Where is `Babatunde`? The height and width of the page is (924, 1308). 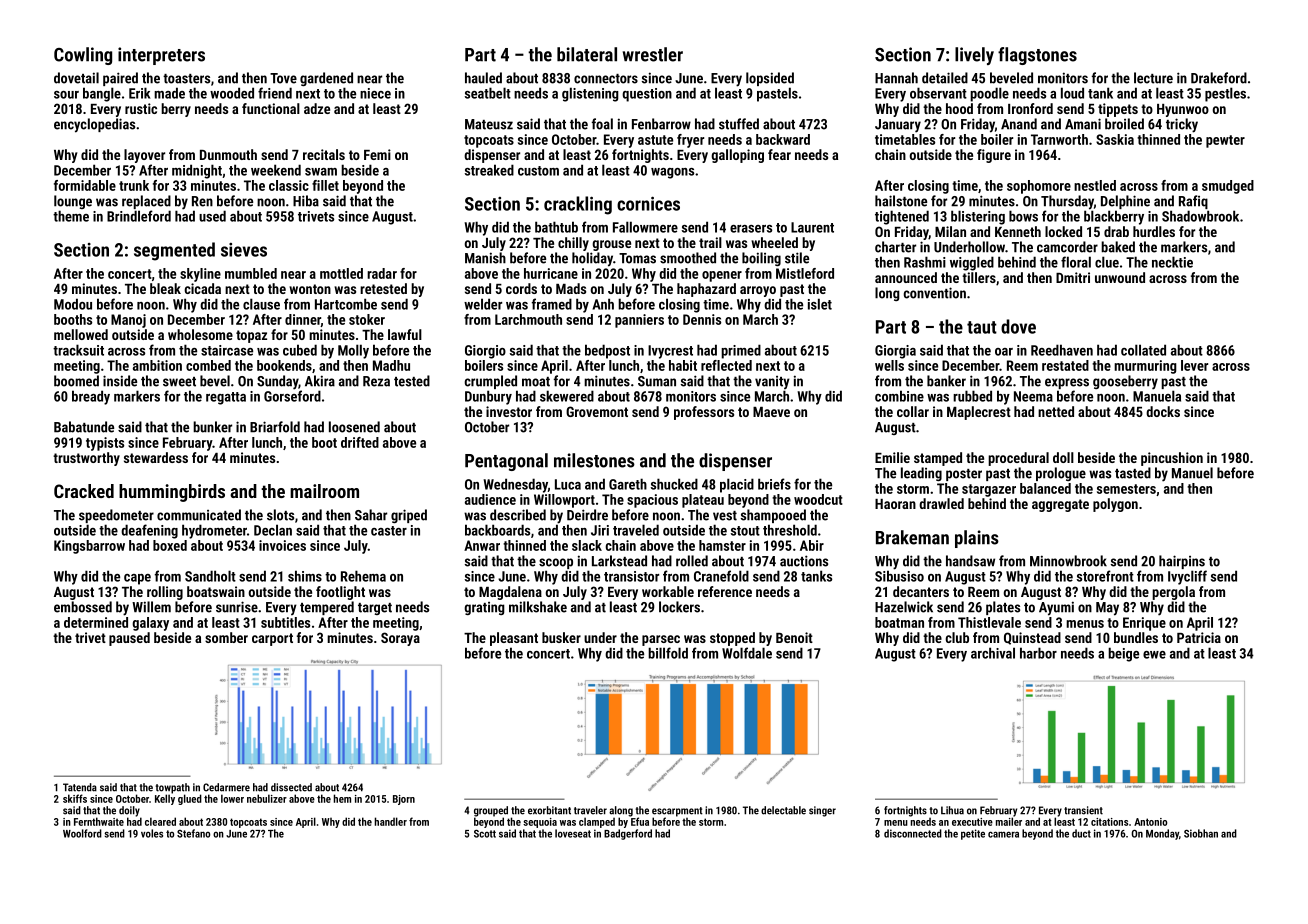
Babatunde is located at coordinates (84, 427).
